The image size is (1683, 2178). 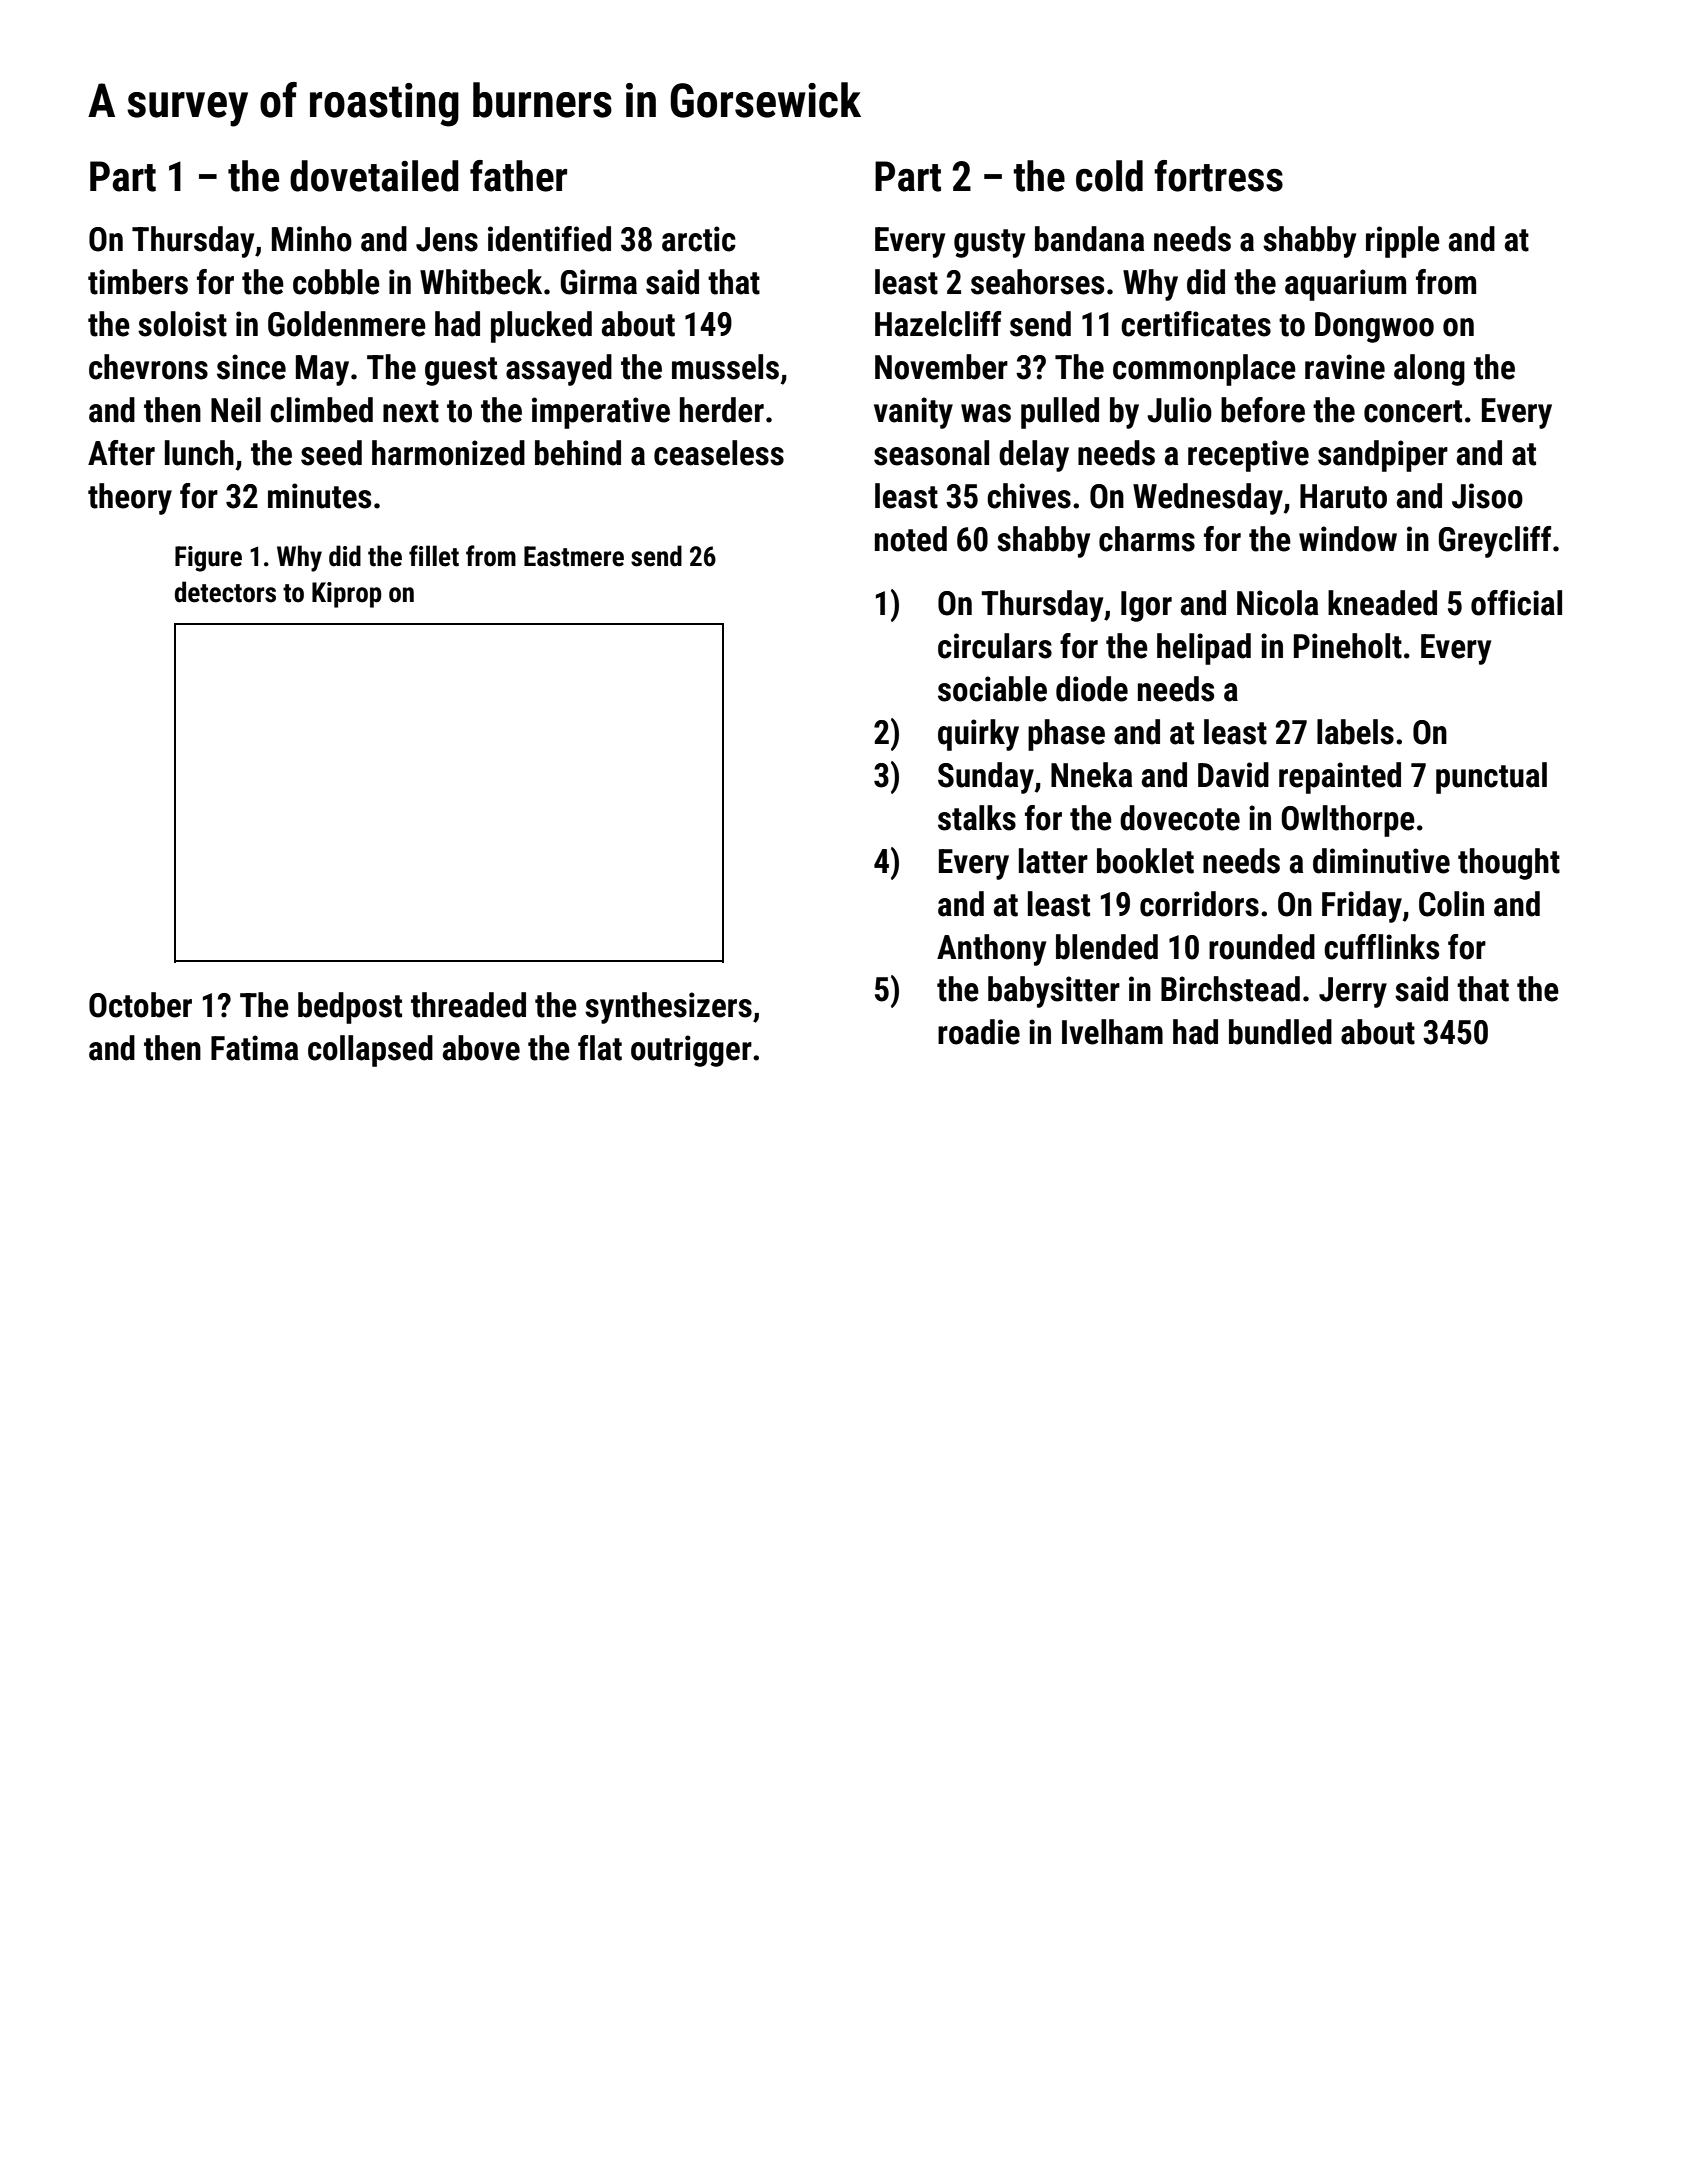 What do you see at coordinates (541, 327) in the screenshot?
I see `plucked` at bounding box center [541, 327].
